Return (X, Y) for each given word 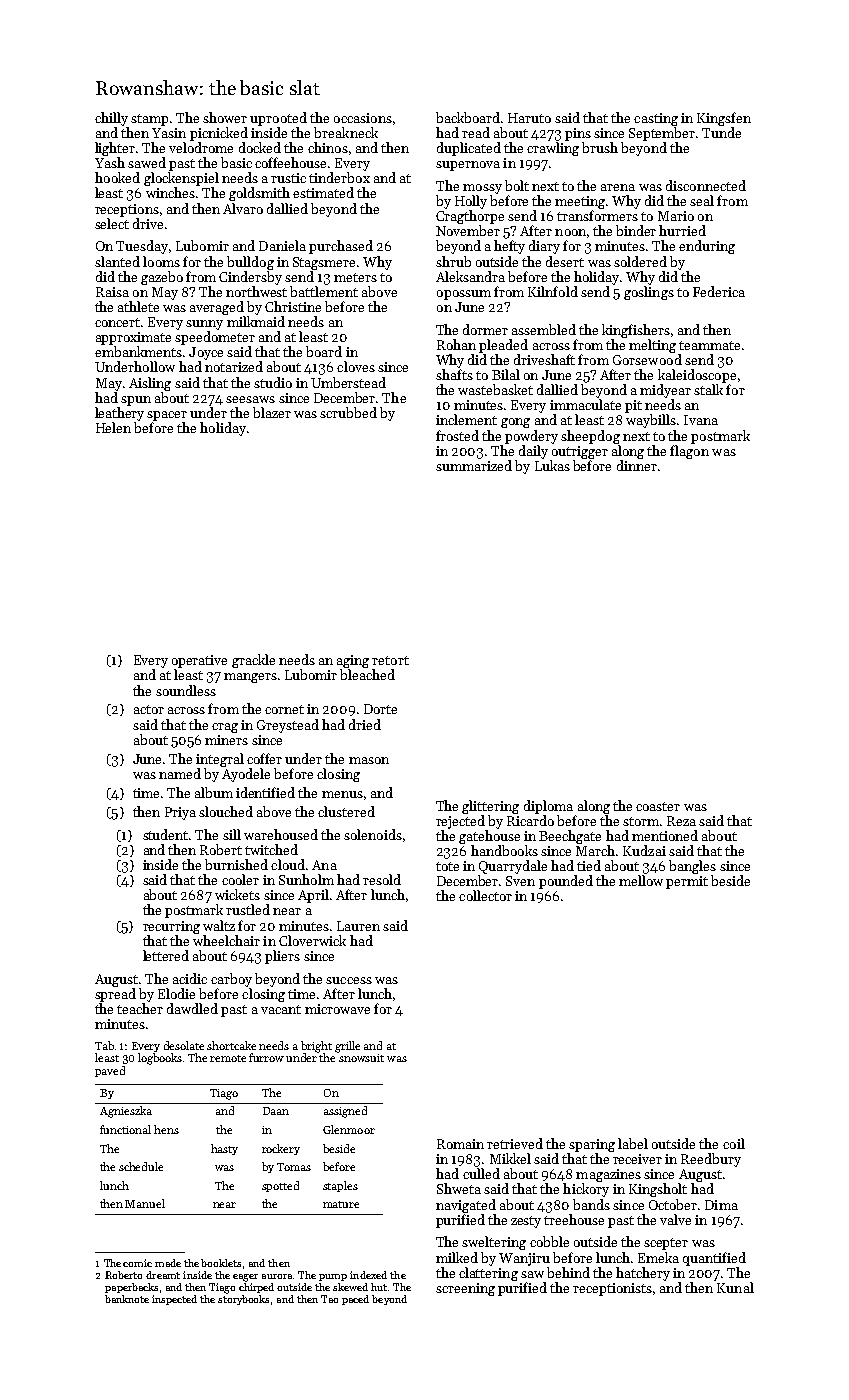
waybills (651, 421)
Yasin (169, 133)
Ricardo (530, 820)
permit (687, 882)
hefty (509, 247)
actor (149, 709)
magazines (608, 1175)
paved (110, 1071)
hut (379, 1287)
